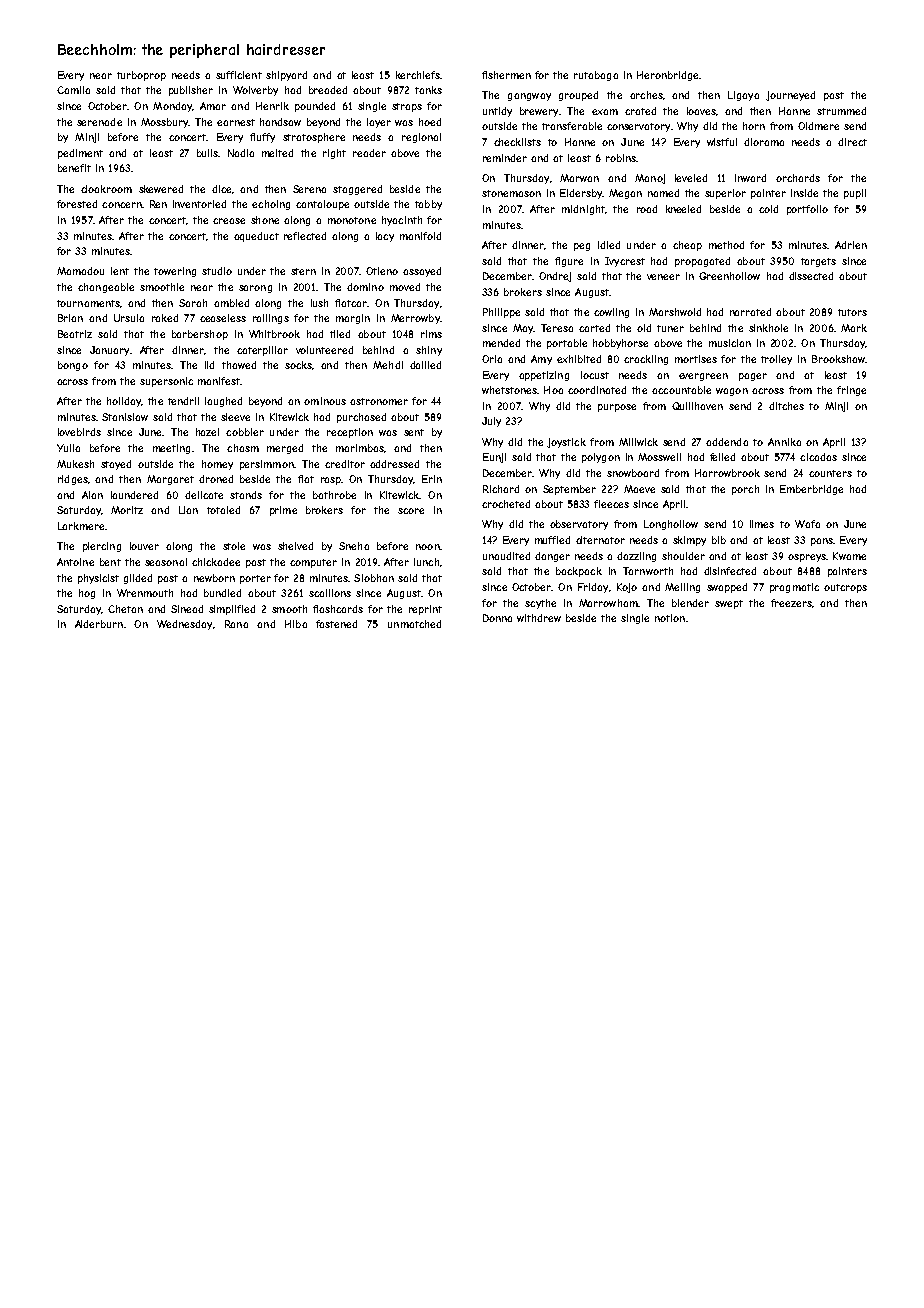  Describe the element at coordinates (357, 190) in the screenshot. I see `staggered` at that location.
